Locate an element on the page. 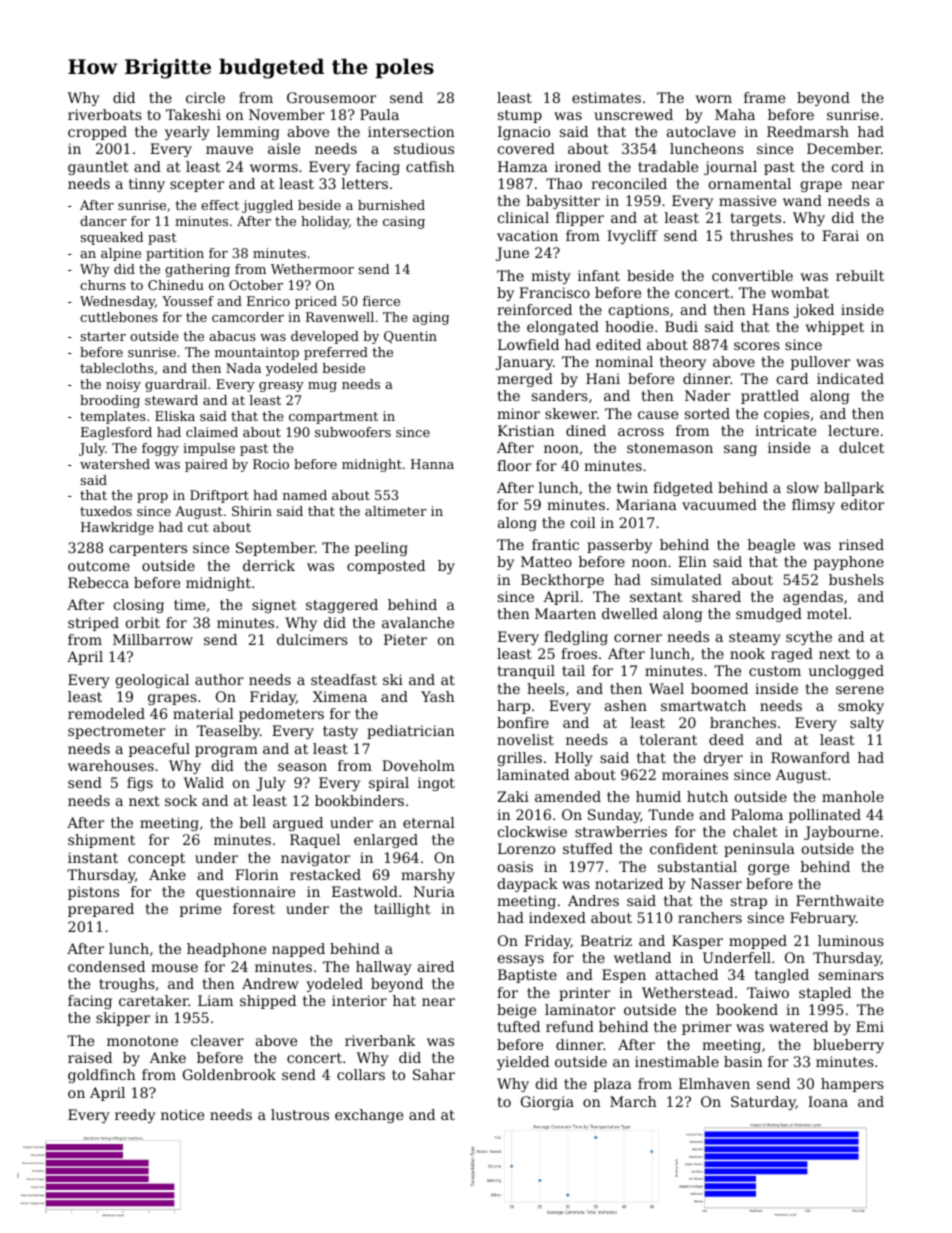 The width and height of the image is (952, 1233). Driftport is located at coordinates (219, 496).
